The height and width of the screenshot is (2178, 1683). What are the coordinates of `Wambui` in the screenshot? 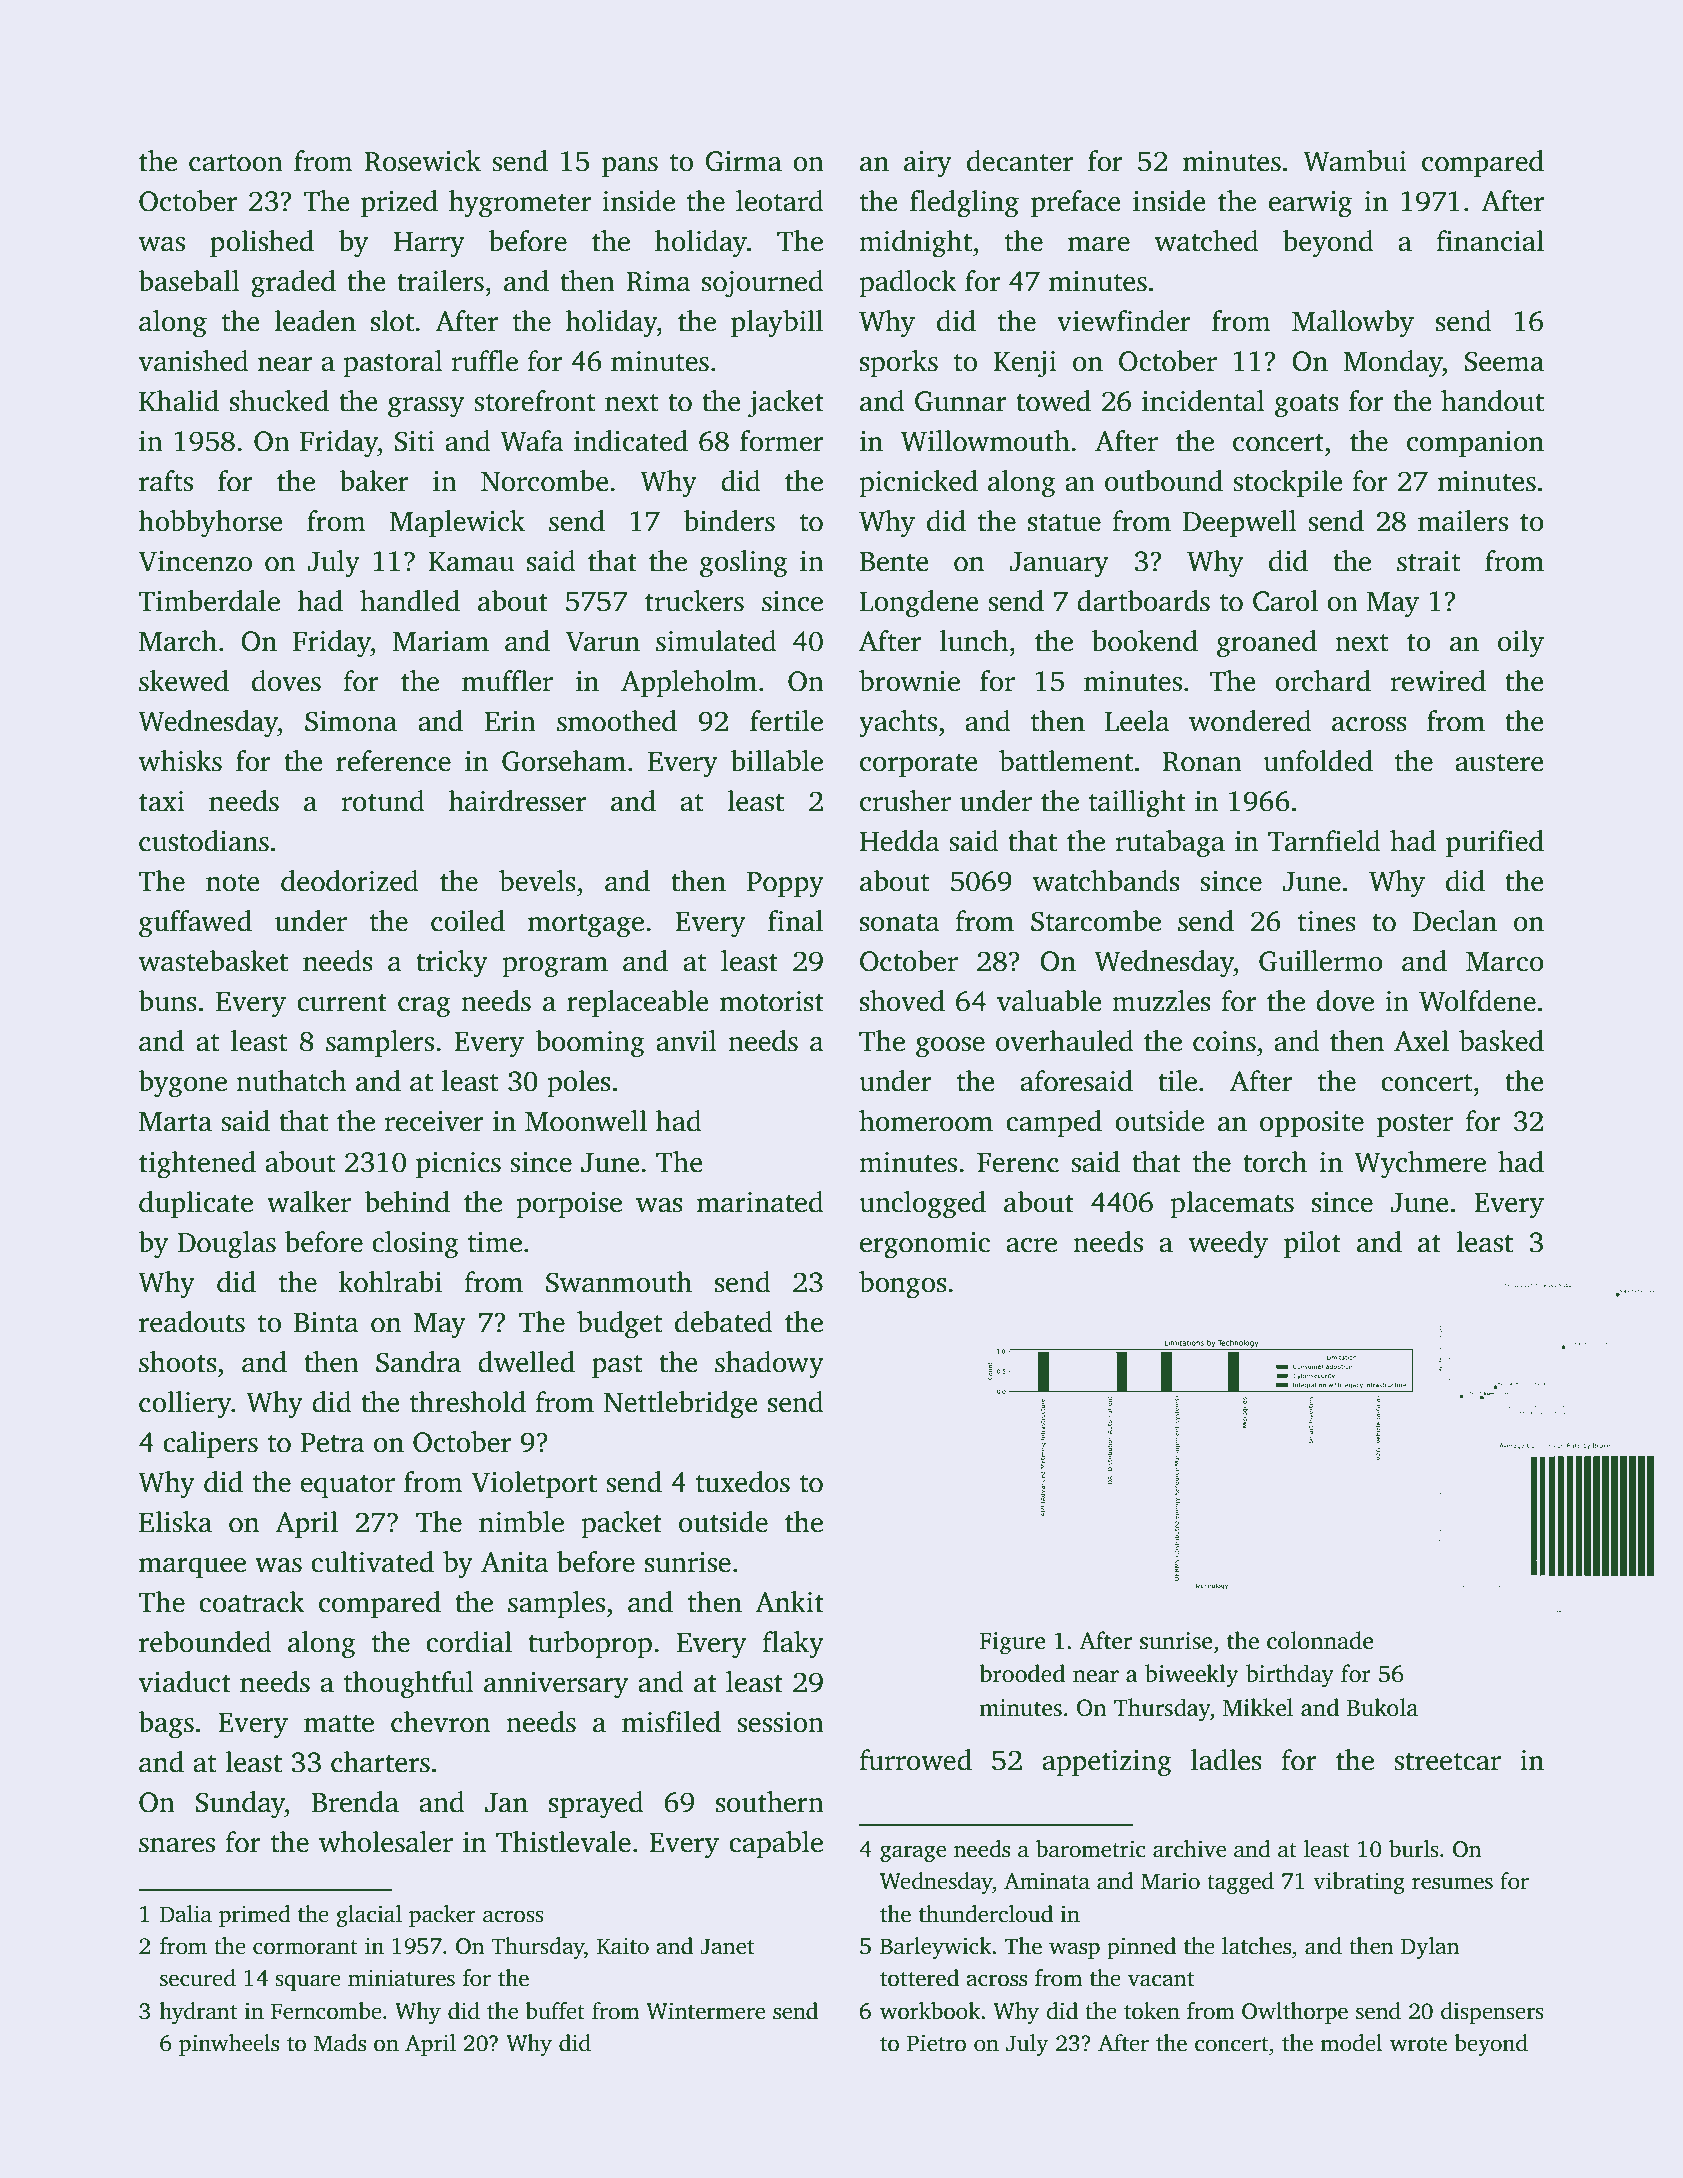 It's located at (1355, 161).
